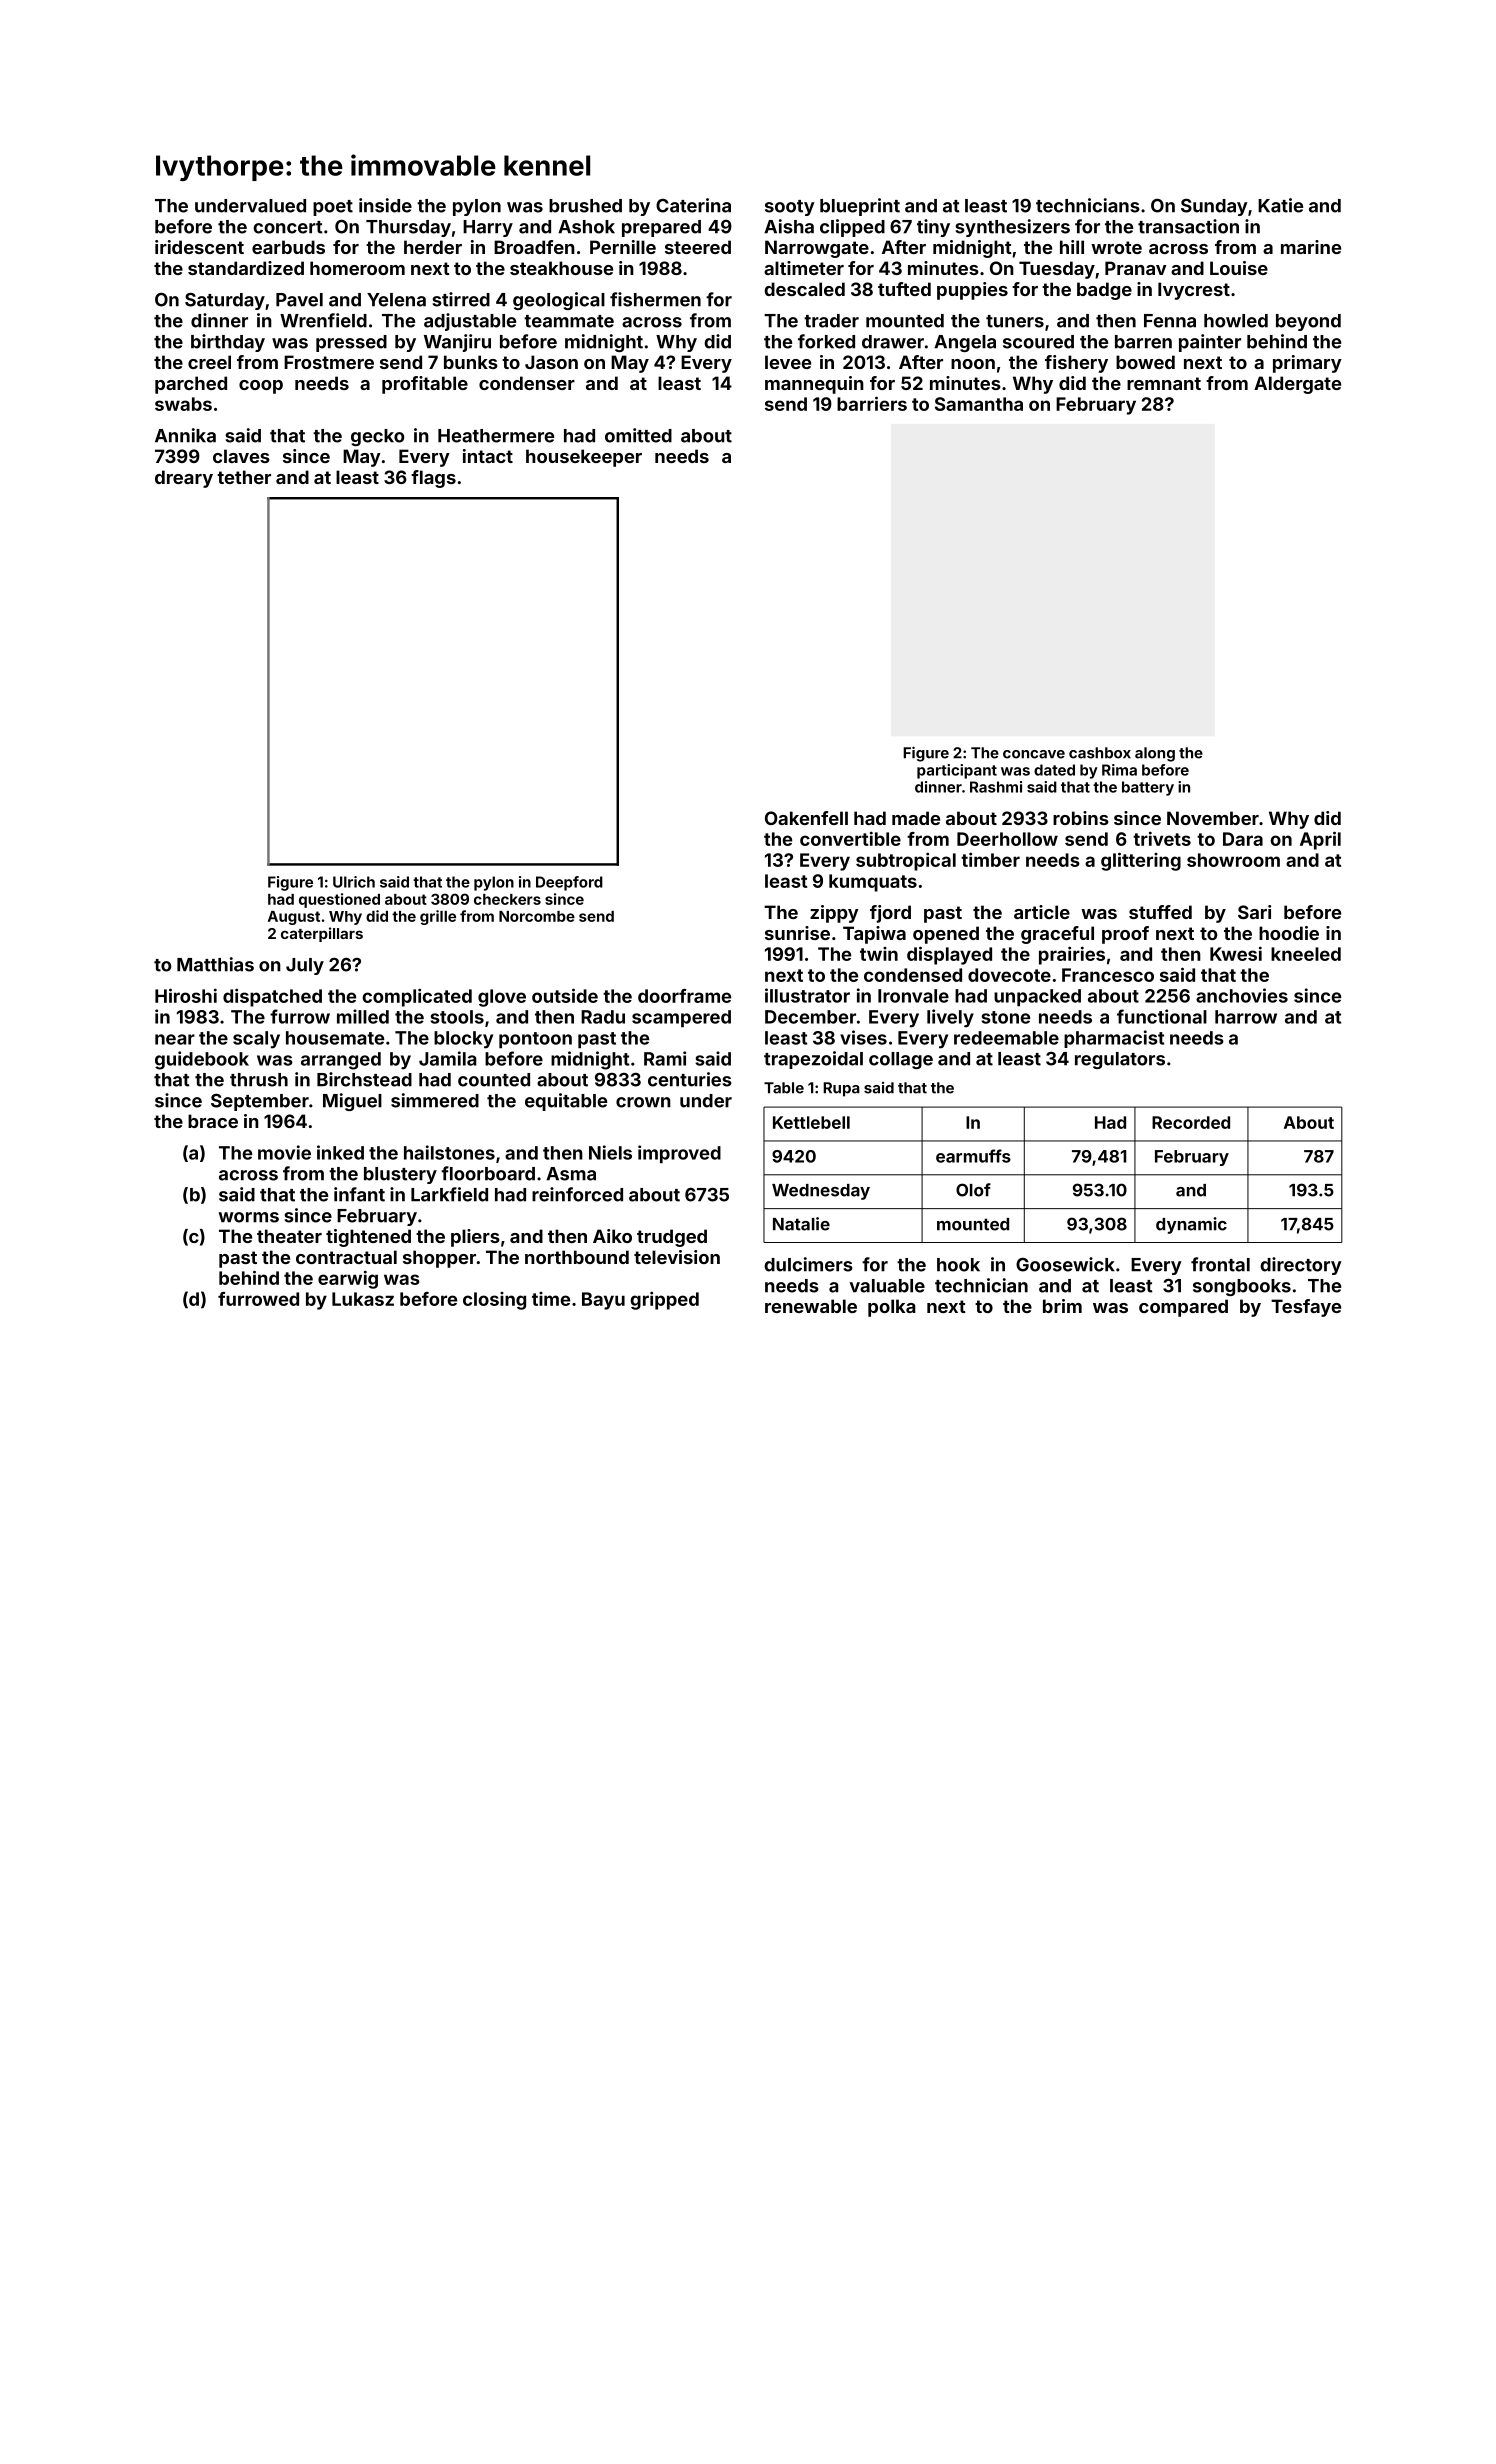  I want to click on brim, so click(1062, 1306).
